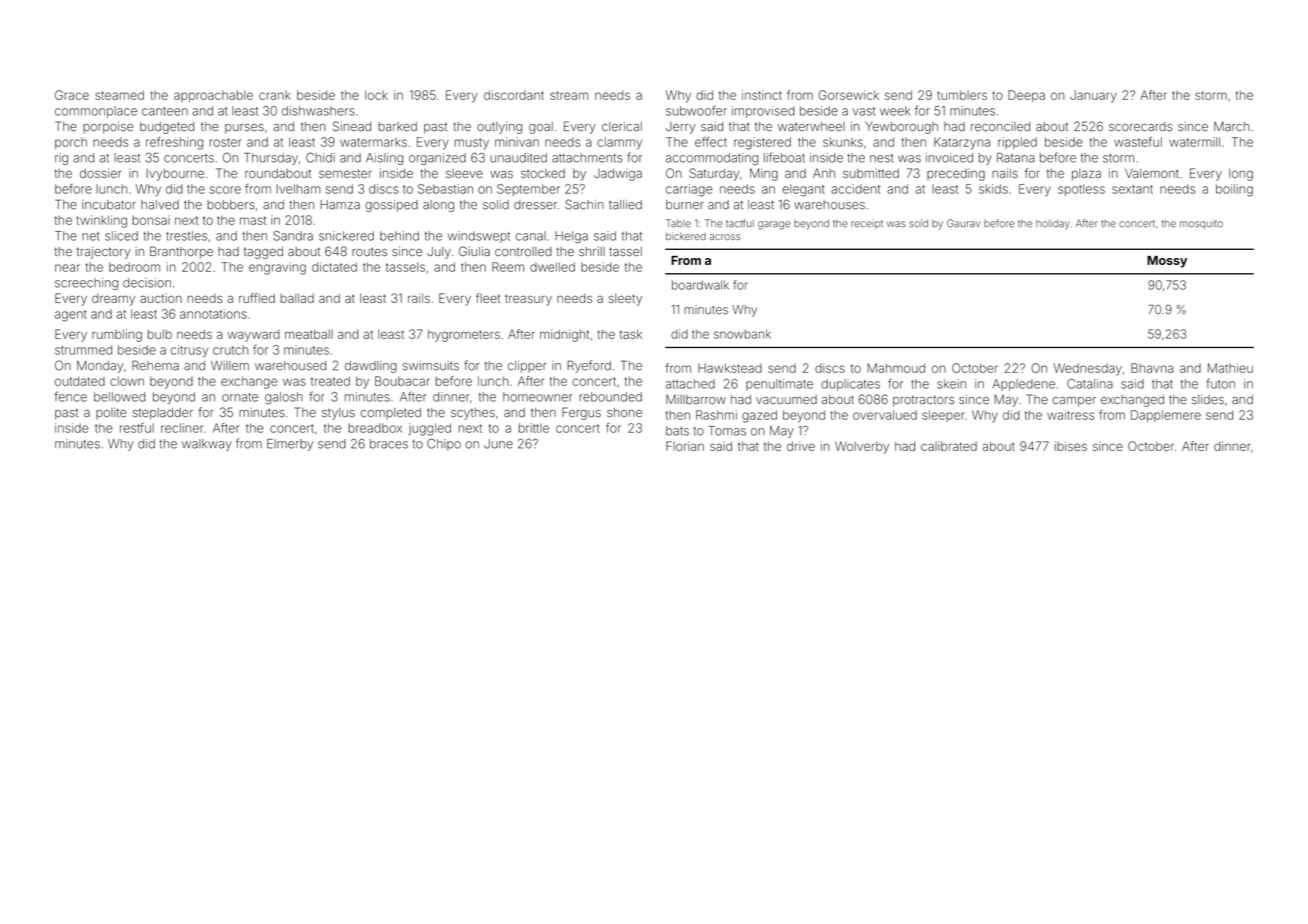 This document has width=1308, height=924. Describe the element at coordinates (956, 175) in the document. I see `preceding` at that location.
